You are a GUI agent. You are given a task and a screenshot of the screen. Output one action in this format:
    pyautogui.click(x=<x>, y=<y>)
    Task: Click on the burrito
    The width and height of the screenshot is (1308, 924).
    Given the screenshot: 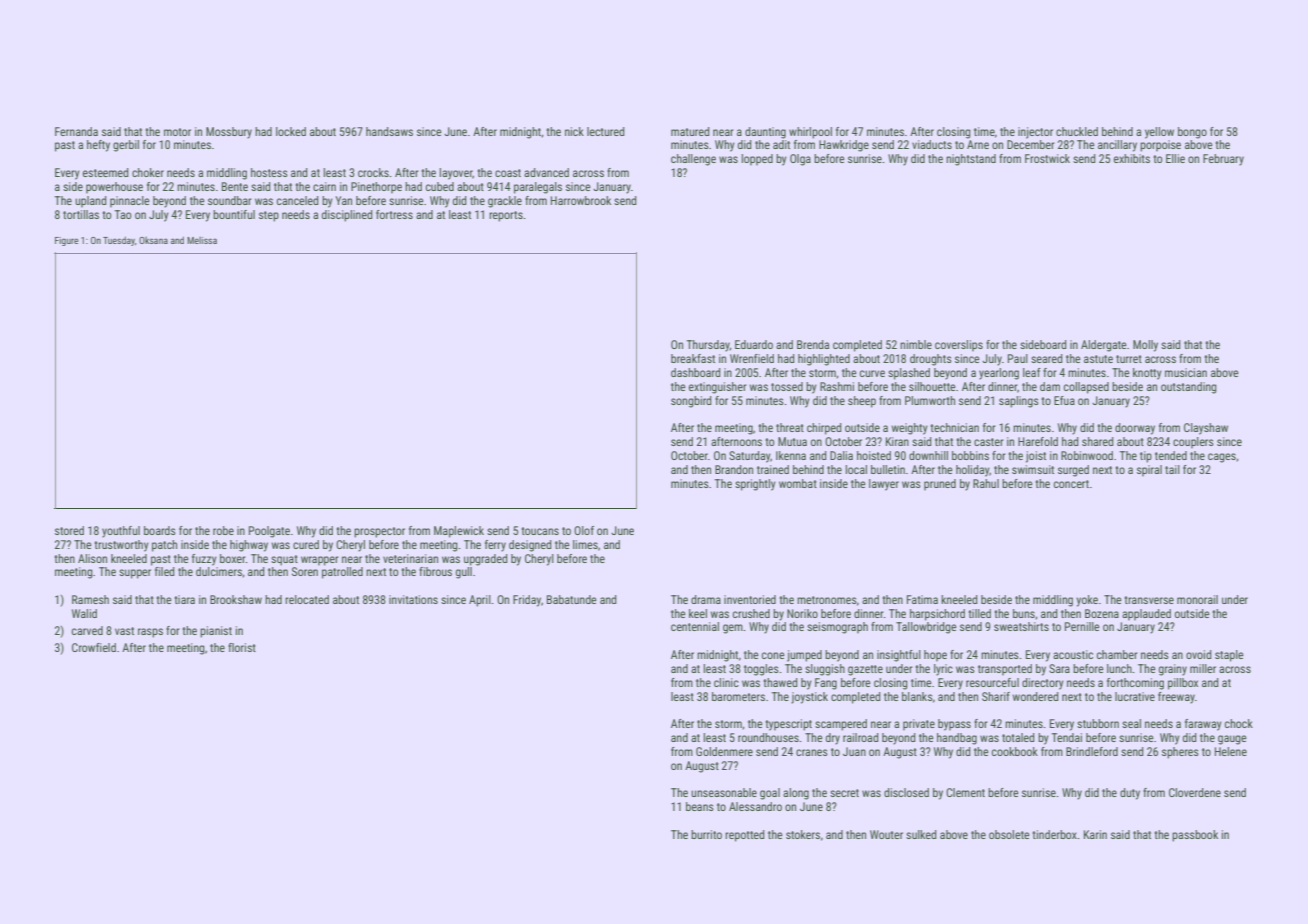 What is the action you would take?
    pyautogui.click(x=706, y=834)
